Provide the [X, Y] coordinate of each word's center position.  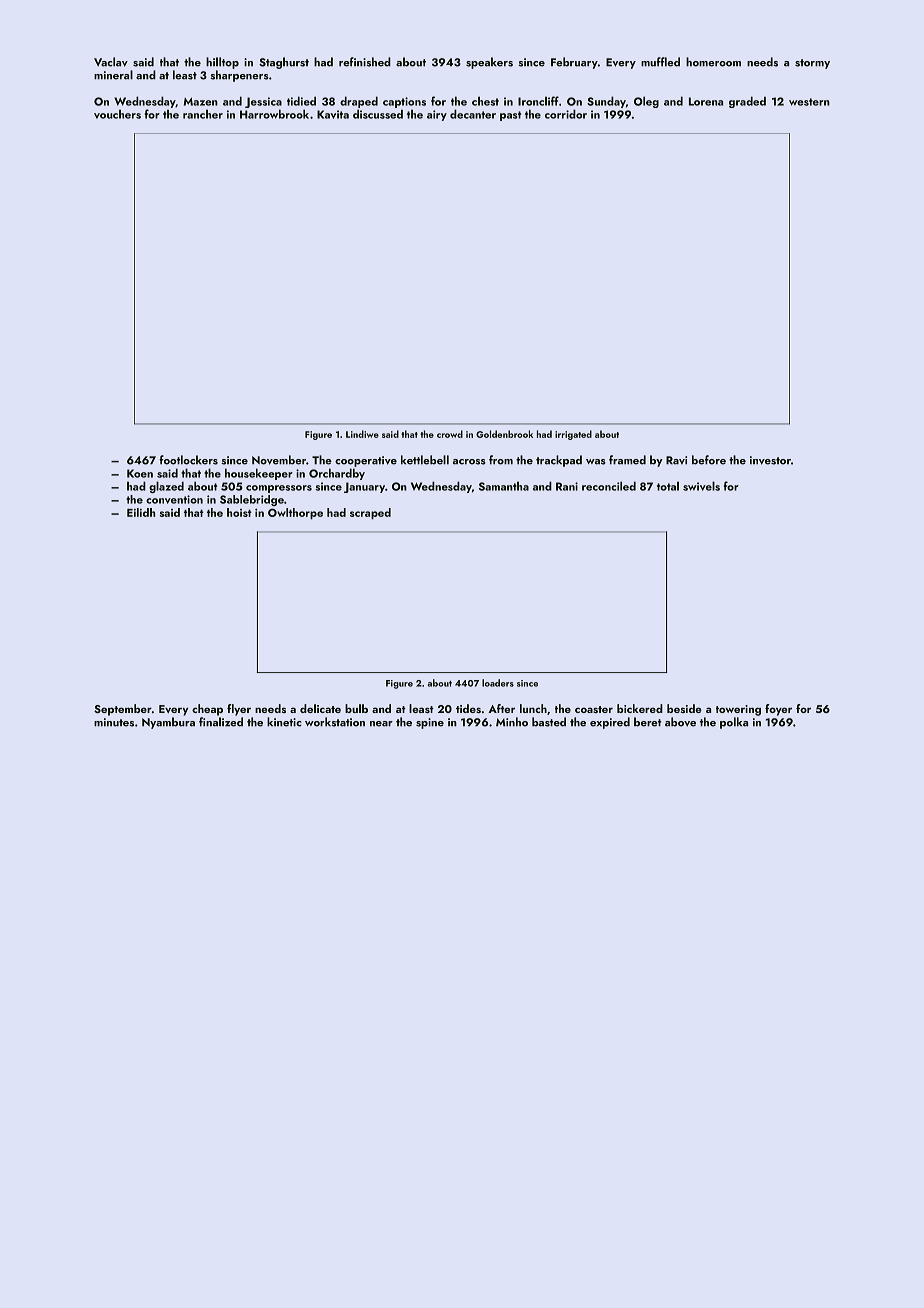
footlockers [188, 460]
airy [437, 115]
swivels [701, 486]
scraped [370, 513]
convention [174, 499]
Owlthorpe [295, 513]
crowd [450, 434]
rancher [203, 114]
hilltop [222, 63]
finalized [221, 722]
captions [404, 102]
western [809, 102]
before [709, 460]
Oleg [646, 102]
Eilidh [141, 512]
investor [770, 460]
